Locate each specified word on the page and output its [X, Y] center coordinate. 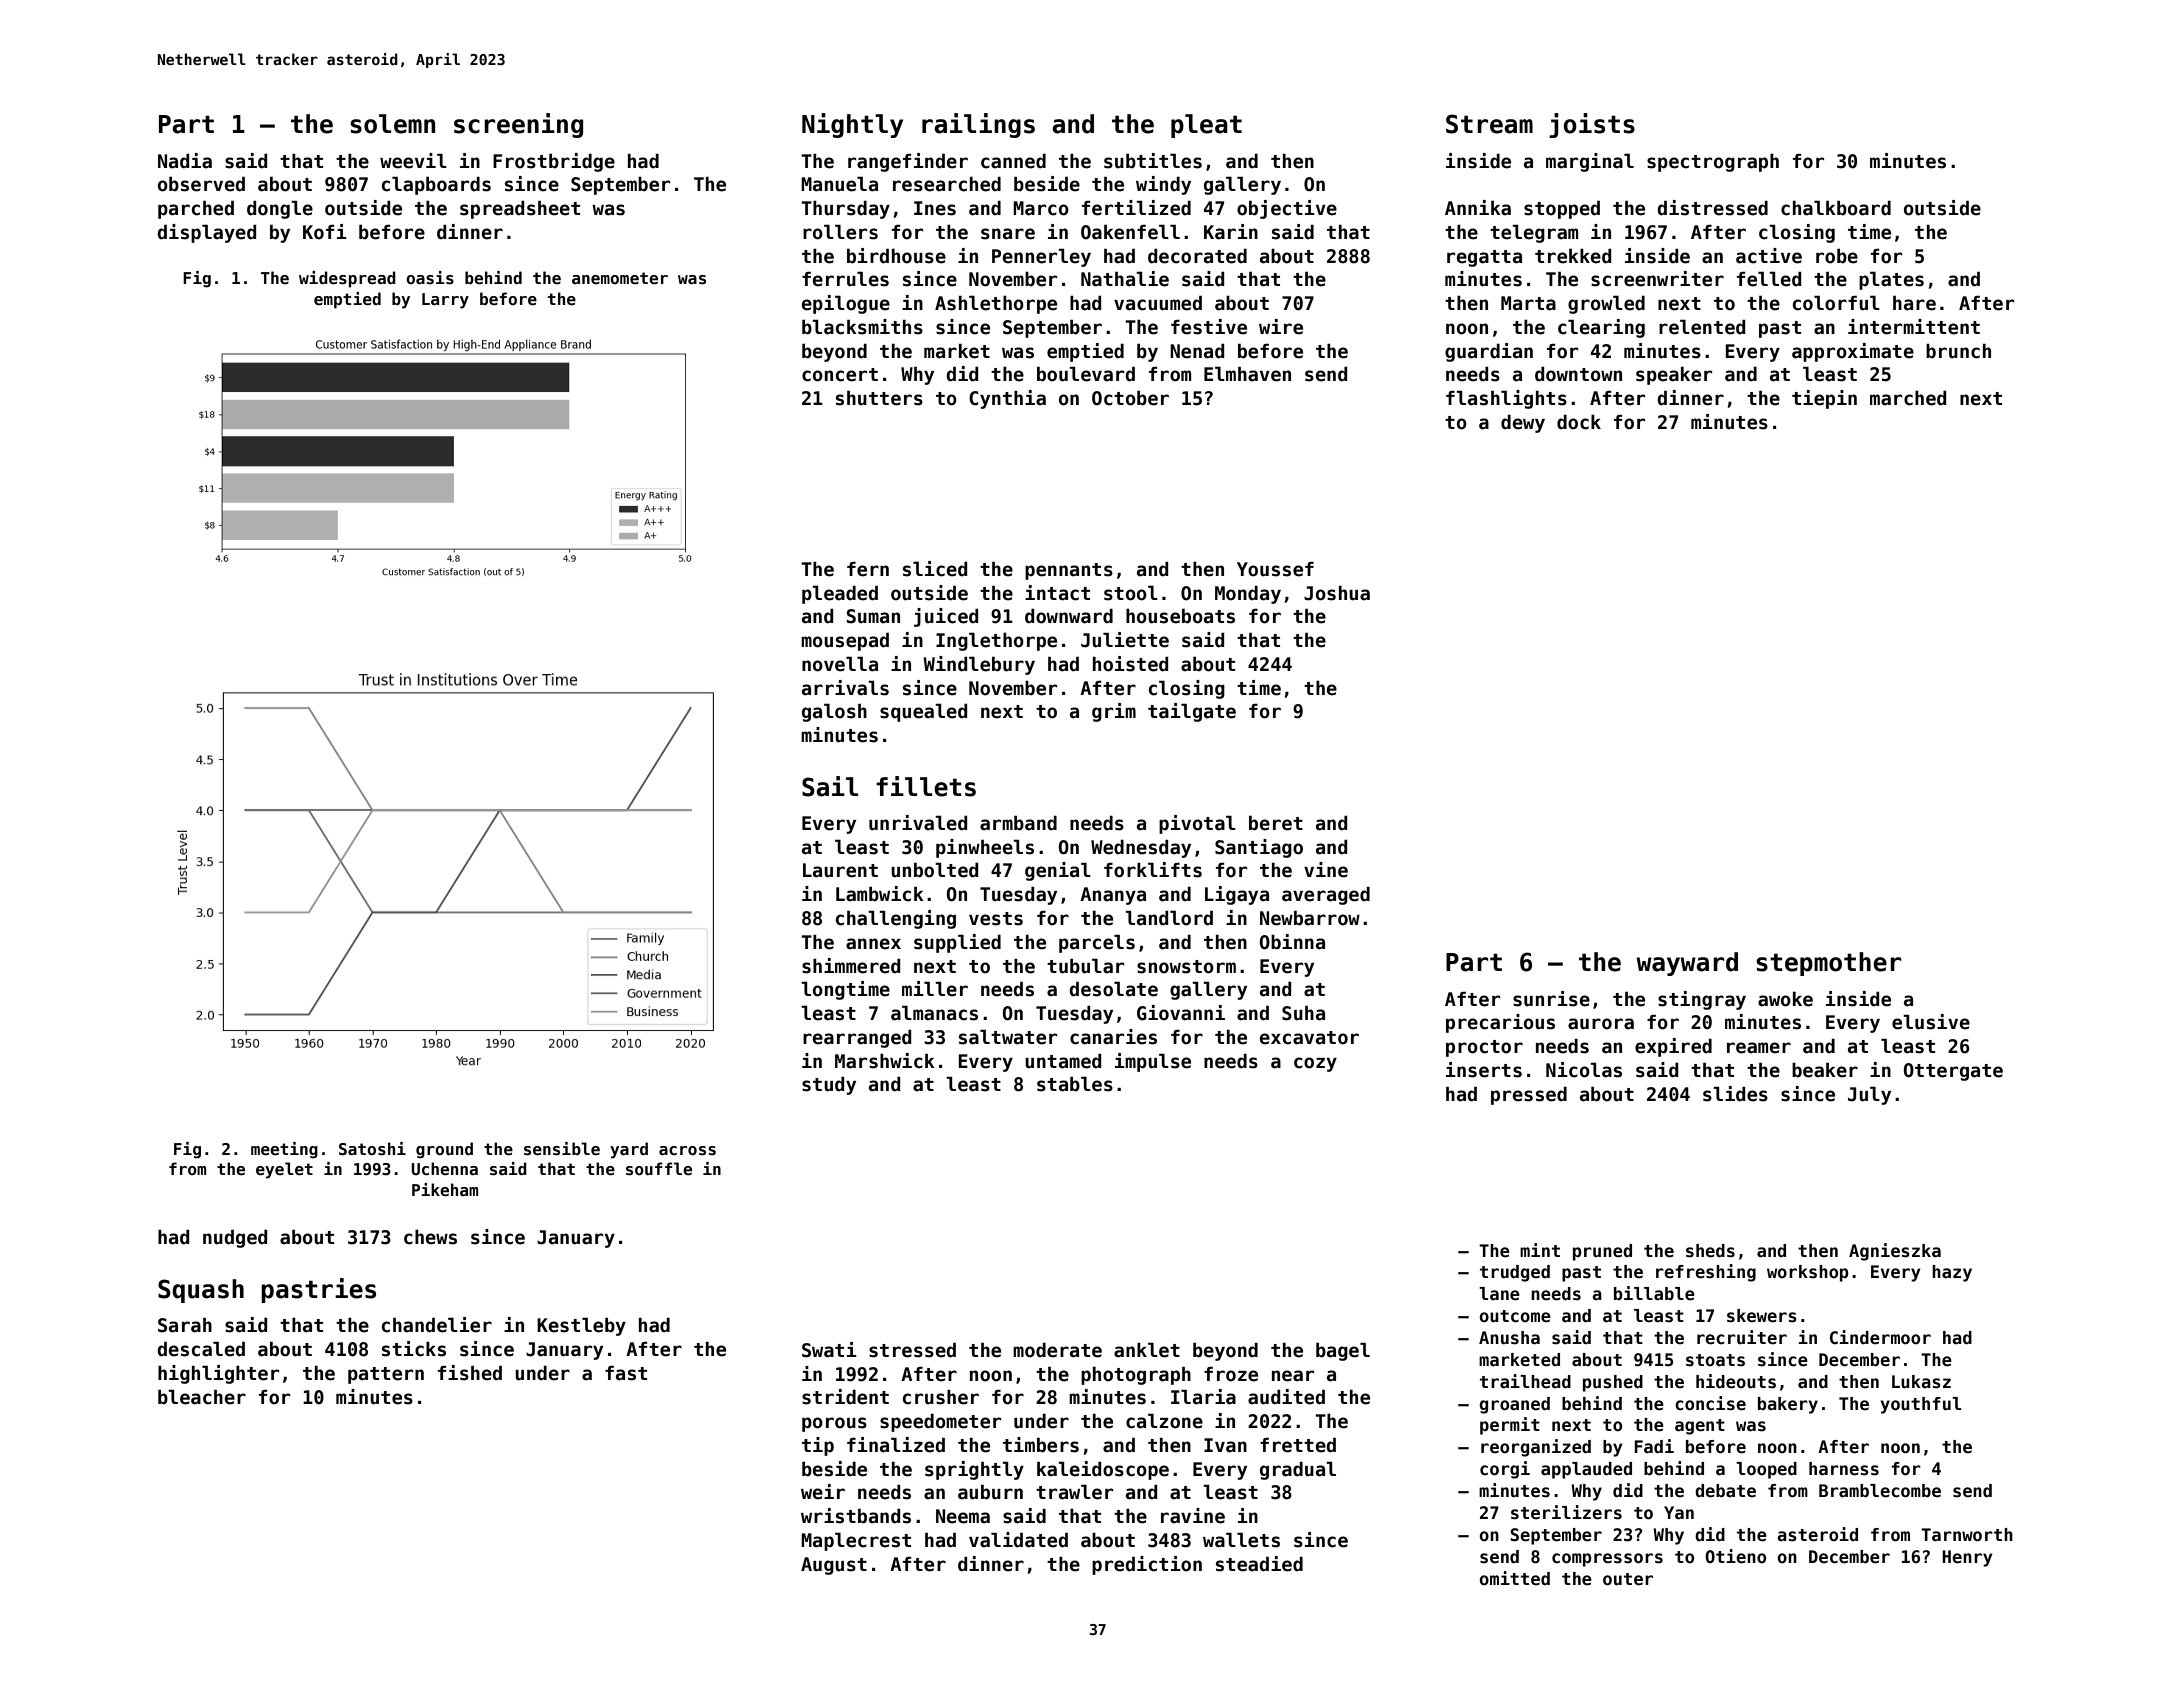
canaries [1113, 1037]
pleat [1206, 126]
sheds [1710, 1251]
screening [518, 125]
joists [1592, 125]
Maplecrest [856, 1541]
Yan [1679, 1513]
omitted [1514, 1578]
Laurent [840, 870]
